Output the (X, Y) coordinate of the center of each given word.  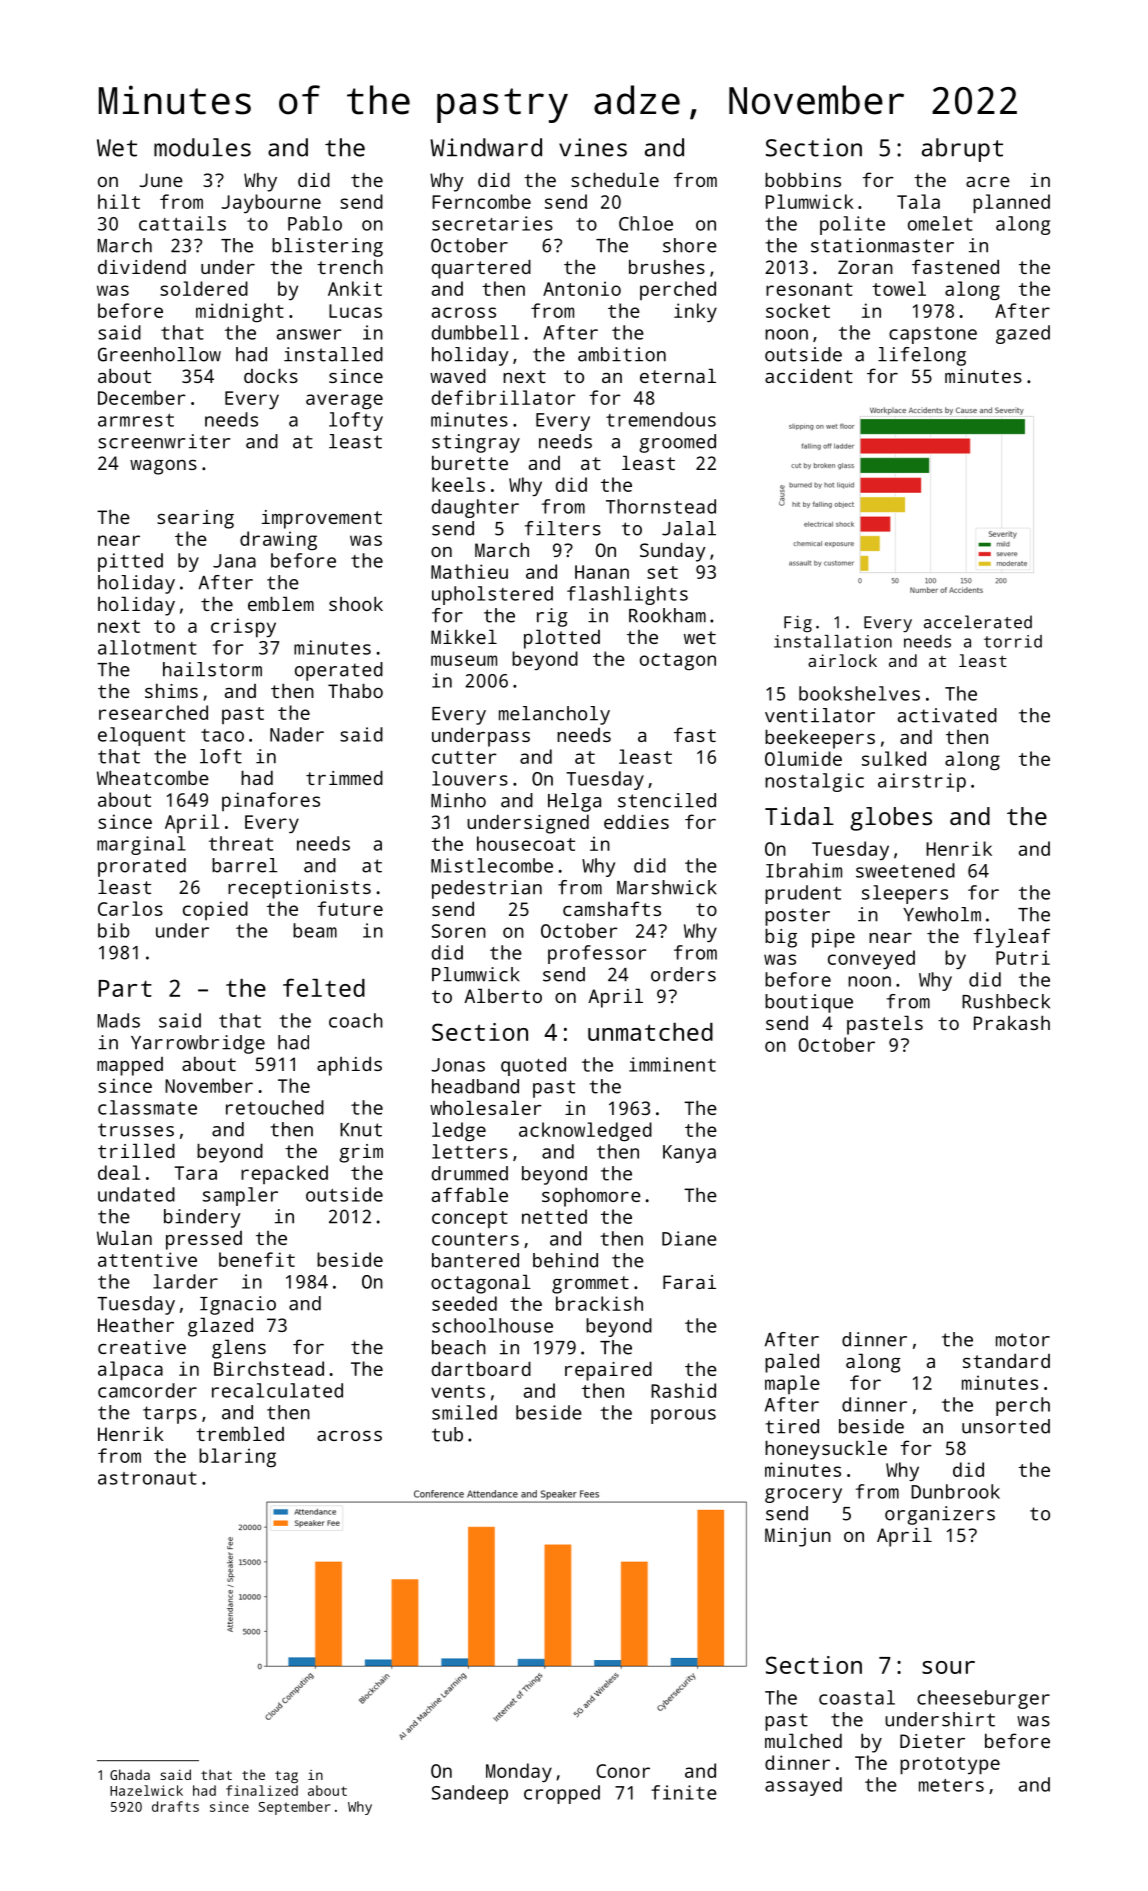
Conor (623, 1771)
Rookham (667, 615)
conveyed (871, 959)
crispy (243, 628)
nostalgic (814, 782)
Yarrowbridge (198, 1044)
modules (202, 147)
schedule (615, 179)
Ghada (130, 1774)
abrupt (962, 150)
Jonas (458, 1065)
